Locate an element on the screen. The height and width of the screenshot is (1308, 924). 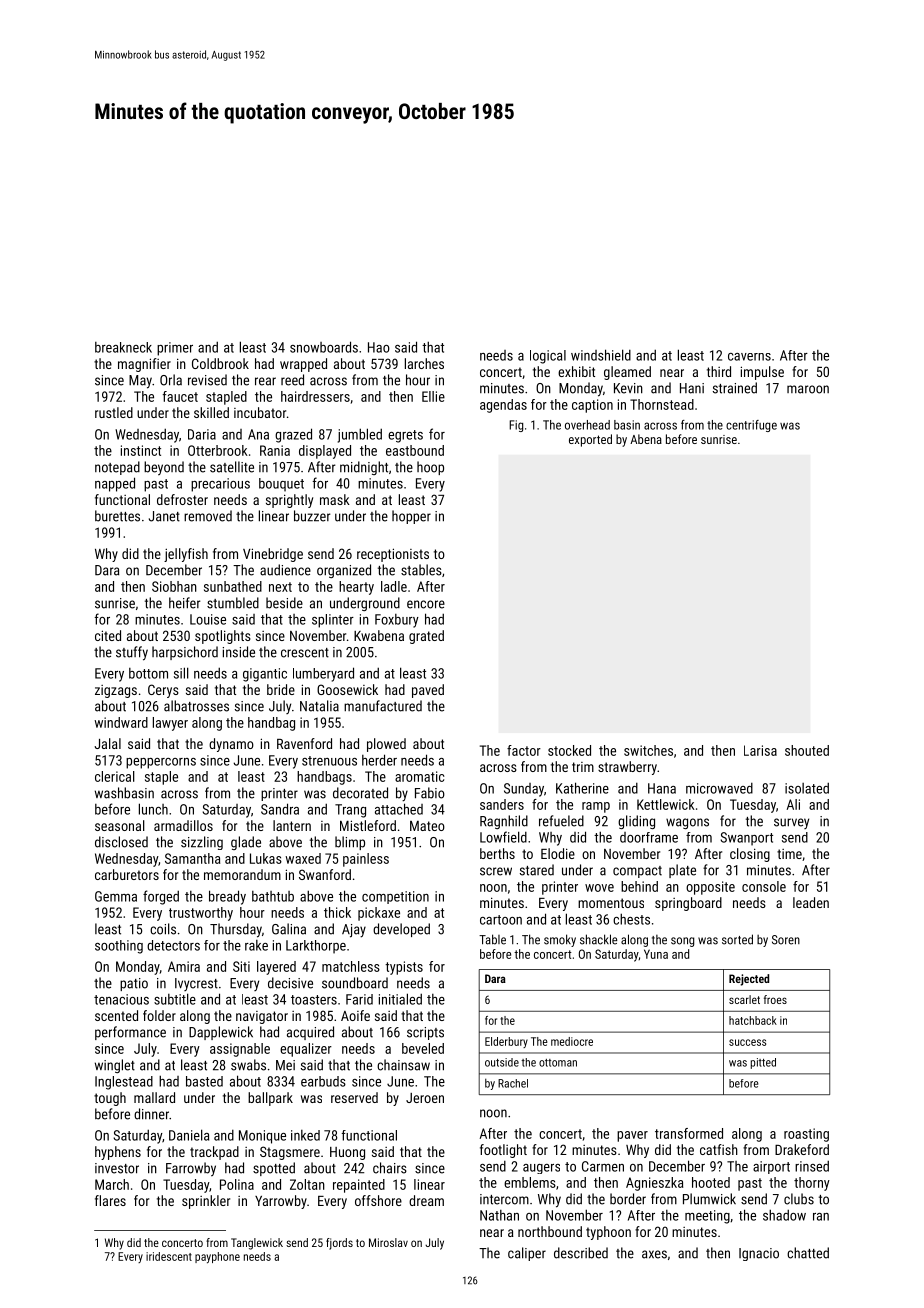
Zoltan is located at coordinates (307, 1184).
